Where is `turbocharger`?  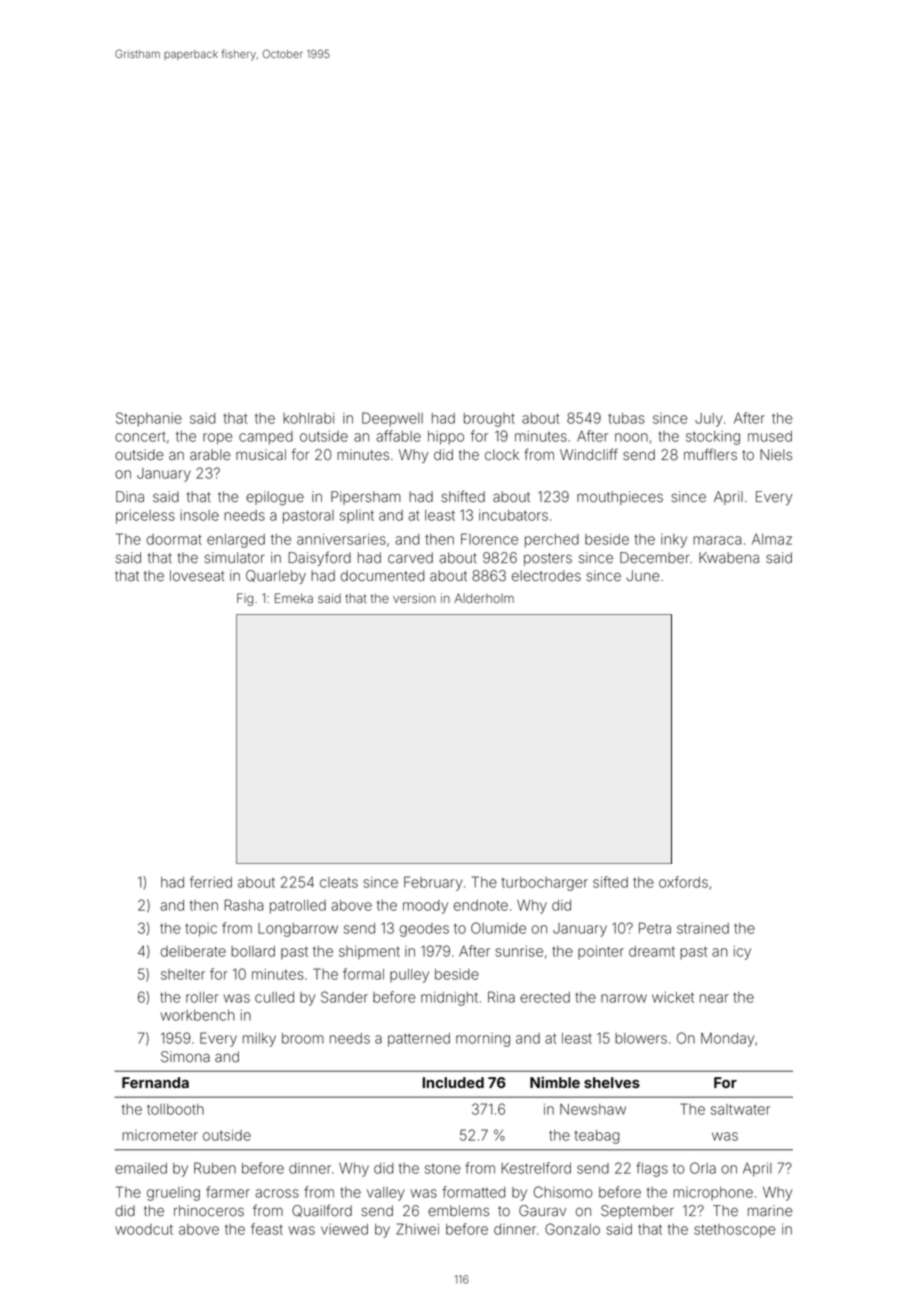
turbocharger is located at coordinates (544, 884).
